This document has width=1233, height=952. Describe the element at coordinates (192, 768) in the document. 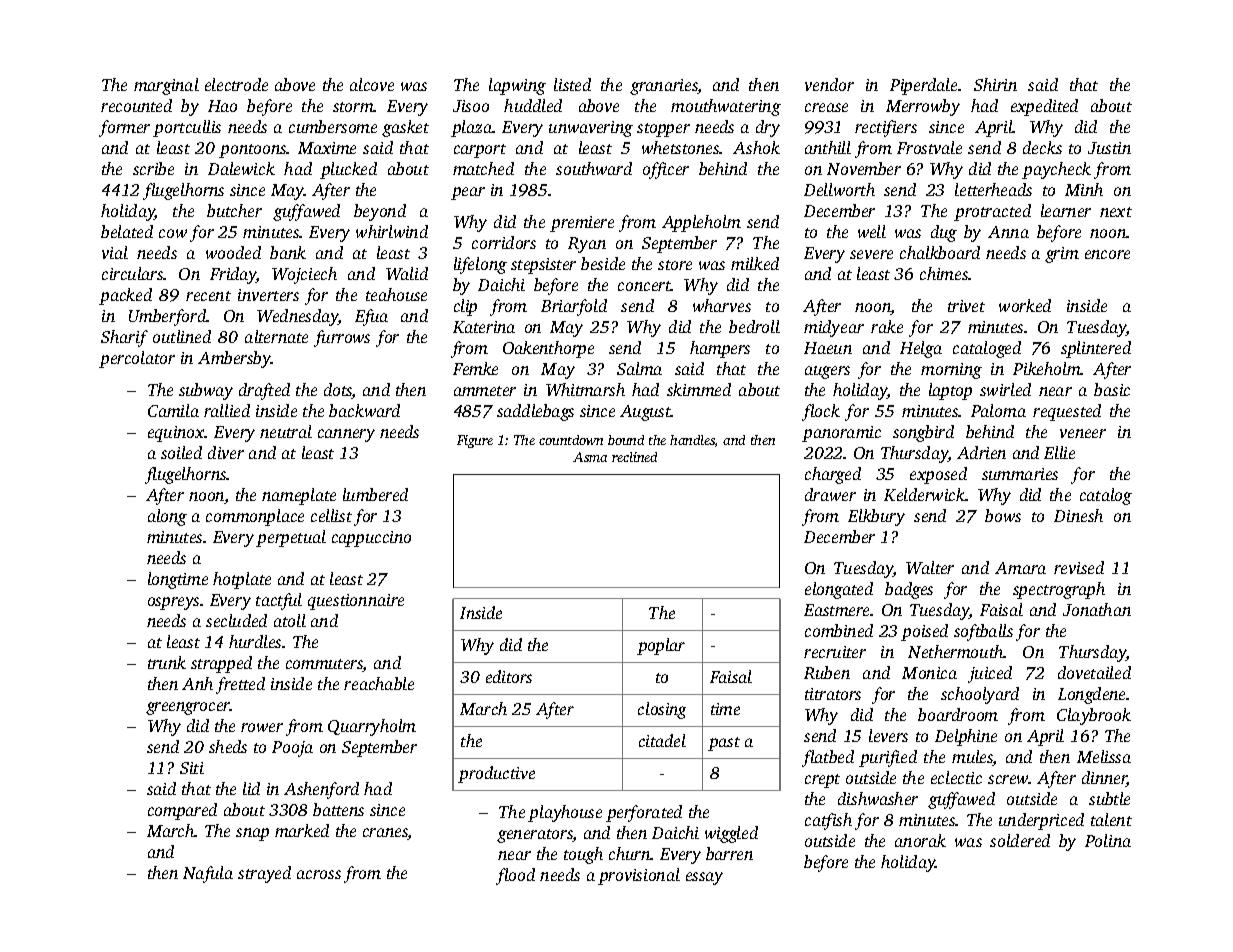

I see `Siti` at that location.
